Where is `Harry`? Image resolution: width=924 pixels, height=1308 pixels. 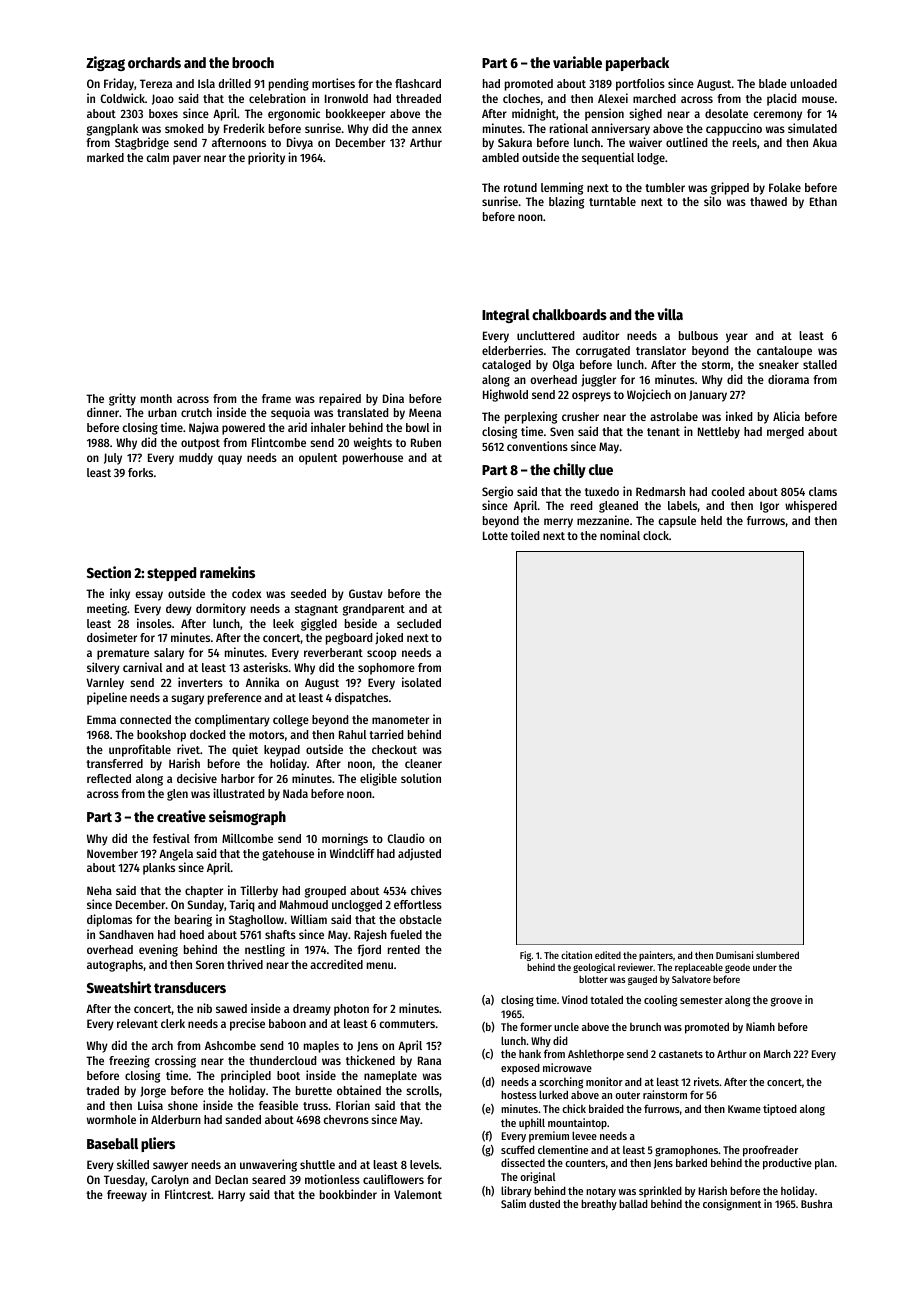 Harry is located at coordinates (231, 1196).
